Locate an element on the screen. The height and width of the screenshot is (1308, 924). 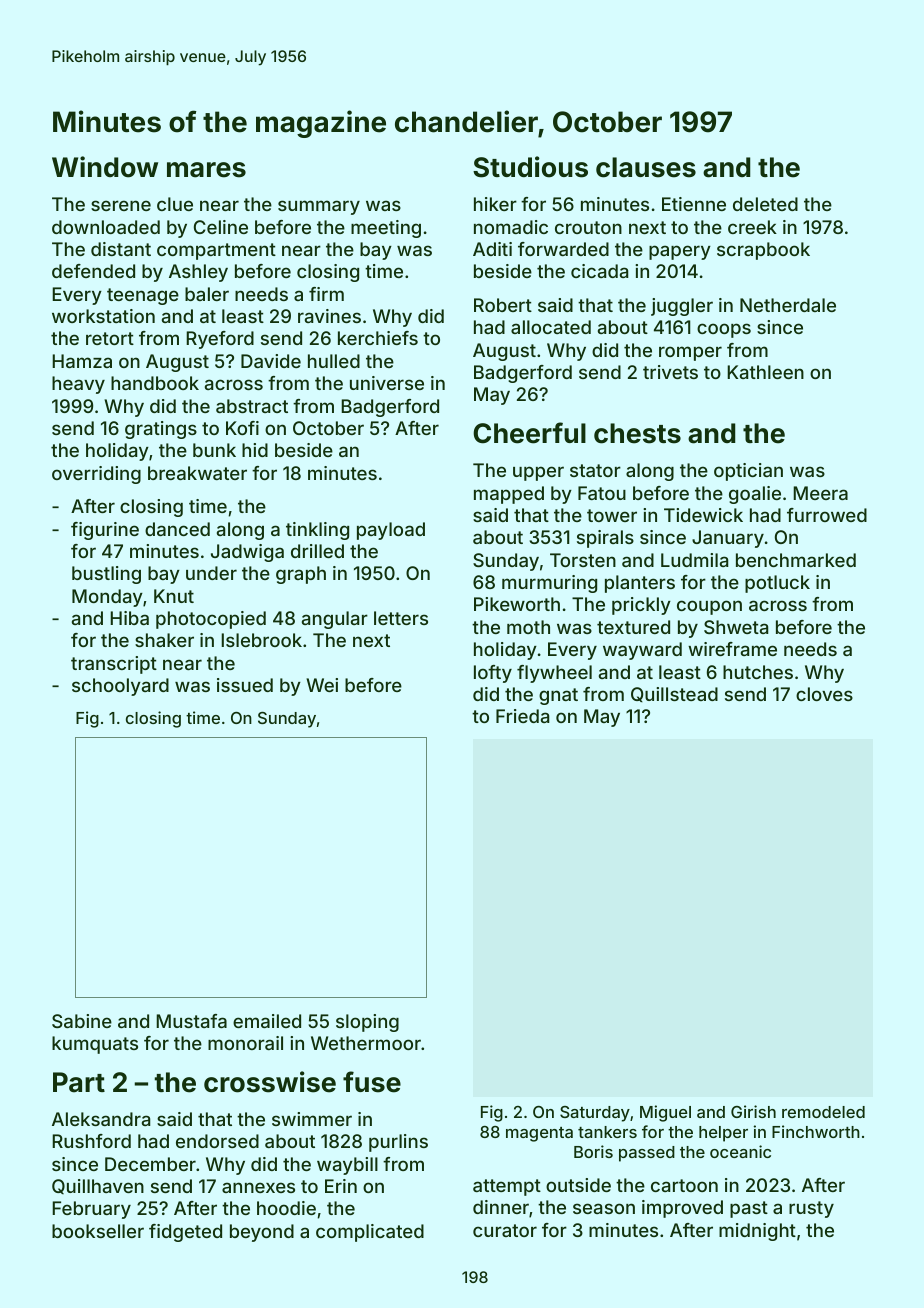
baler is located at coordinates (207, 294).
